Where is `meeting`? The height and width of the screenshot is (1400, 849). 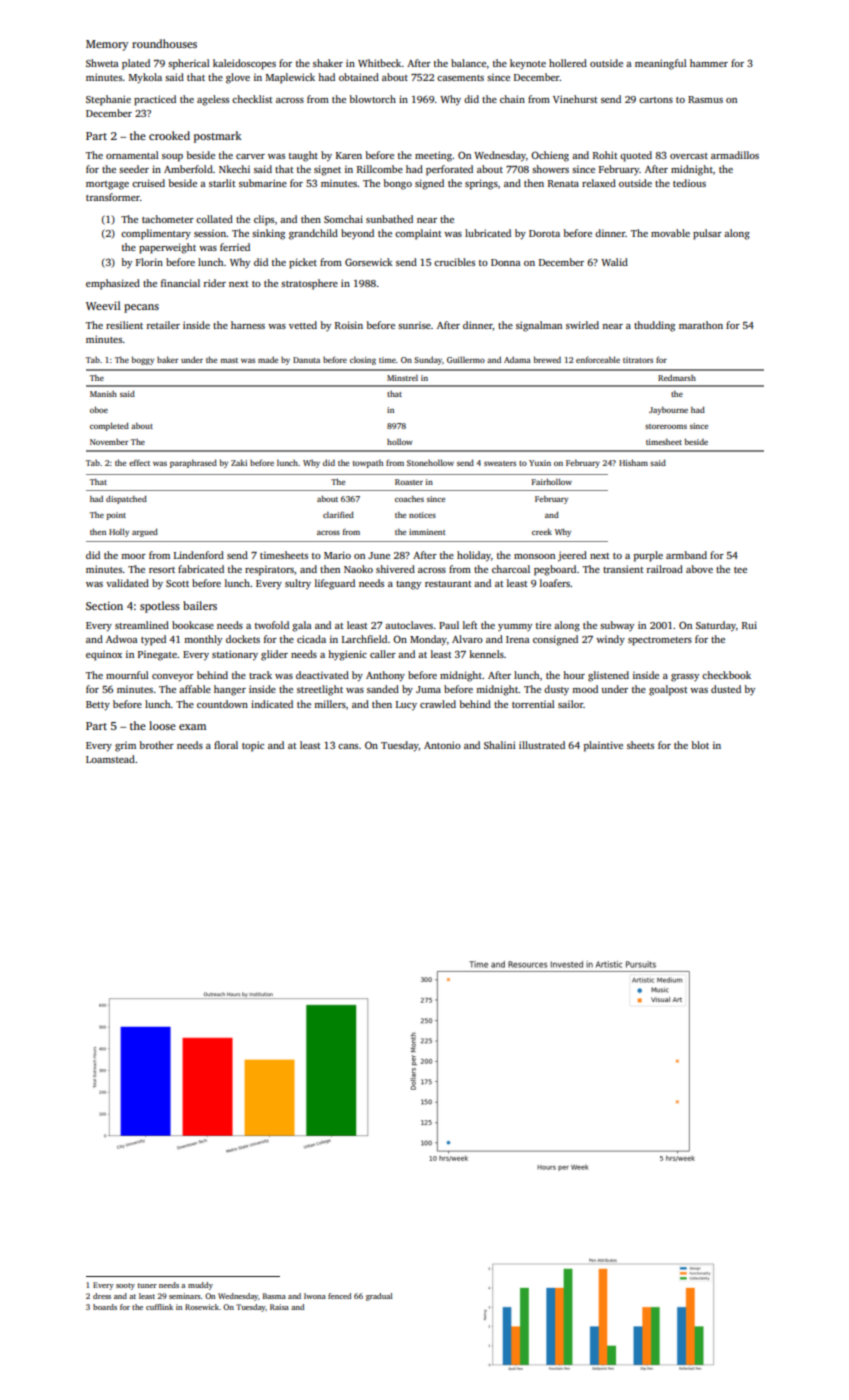 meeting is located at coordinates (433, 156).
